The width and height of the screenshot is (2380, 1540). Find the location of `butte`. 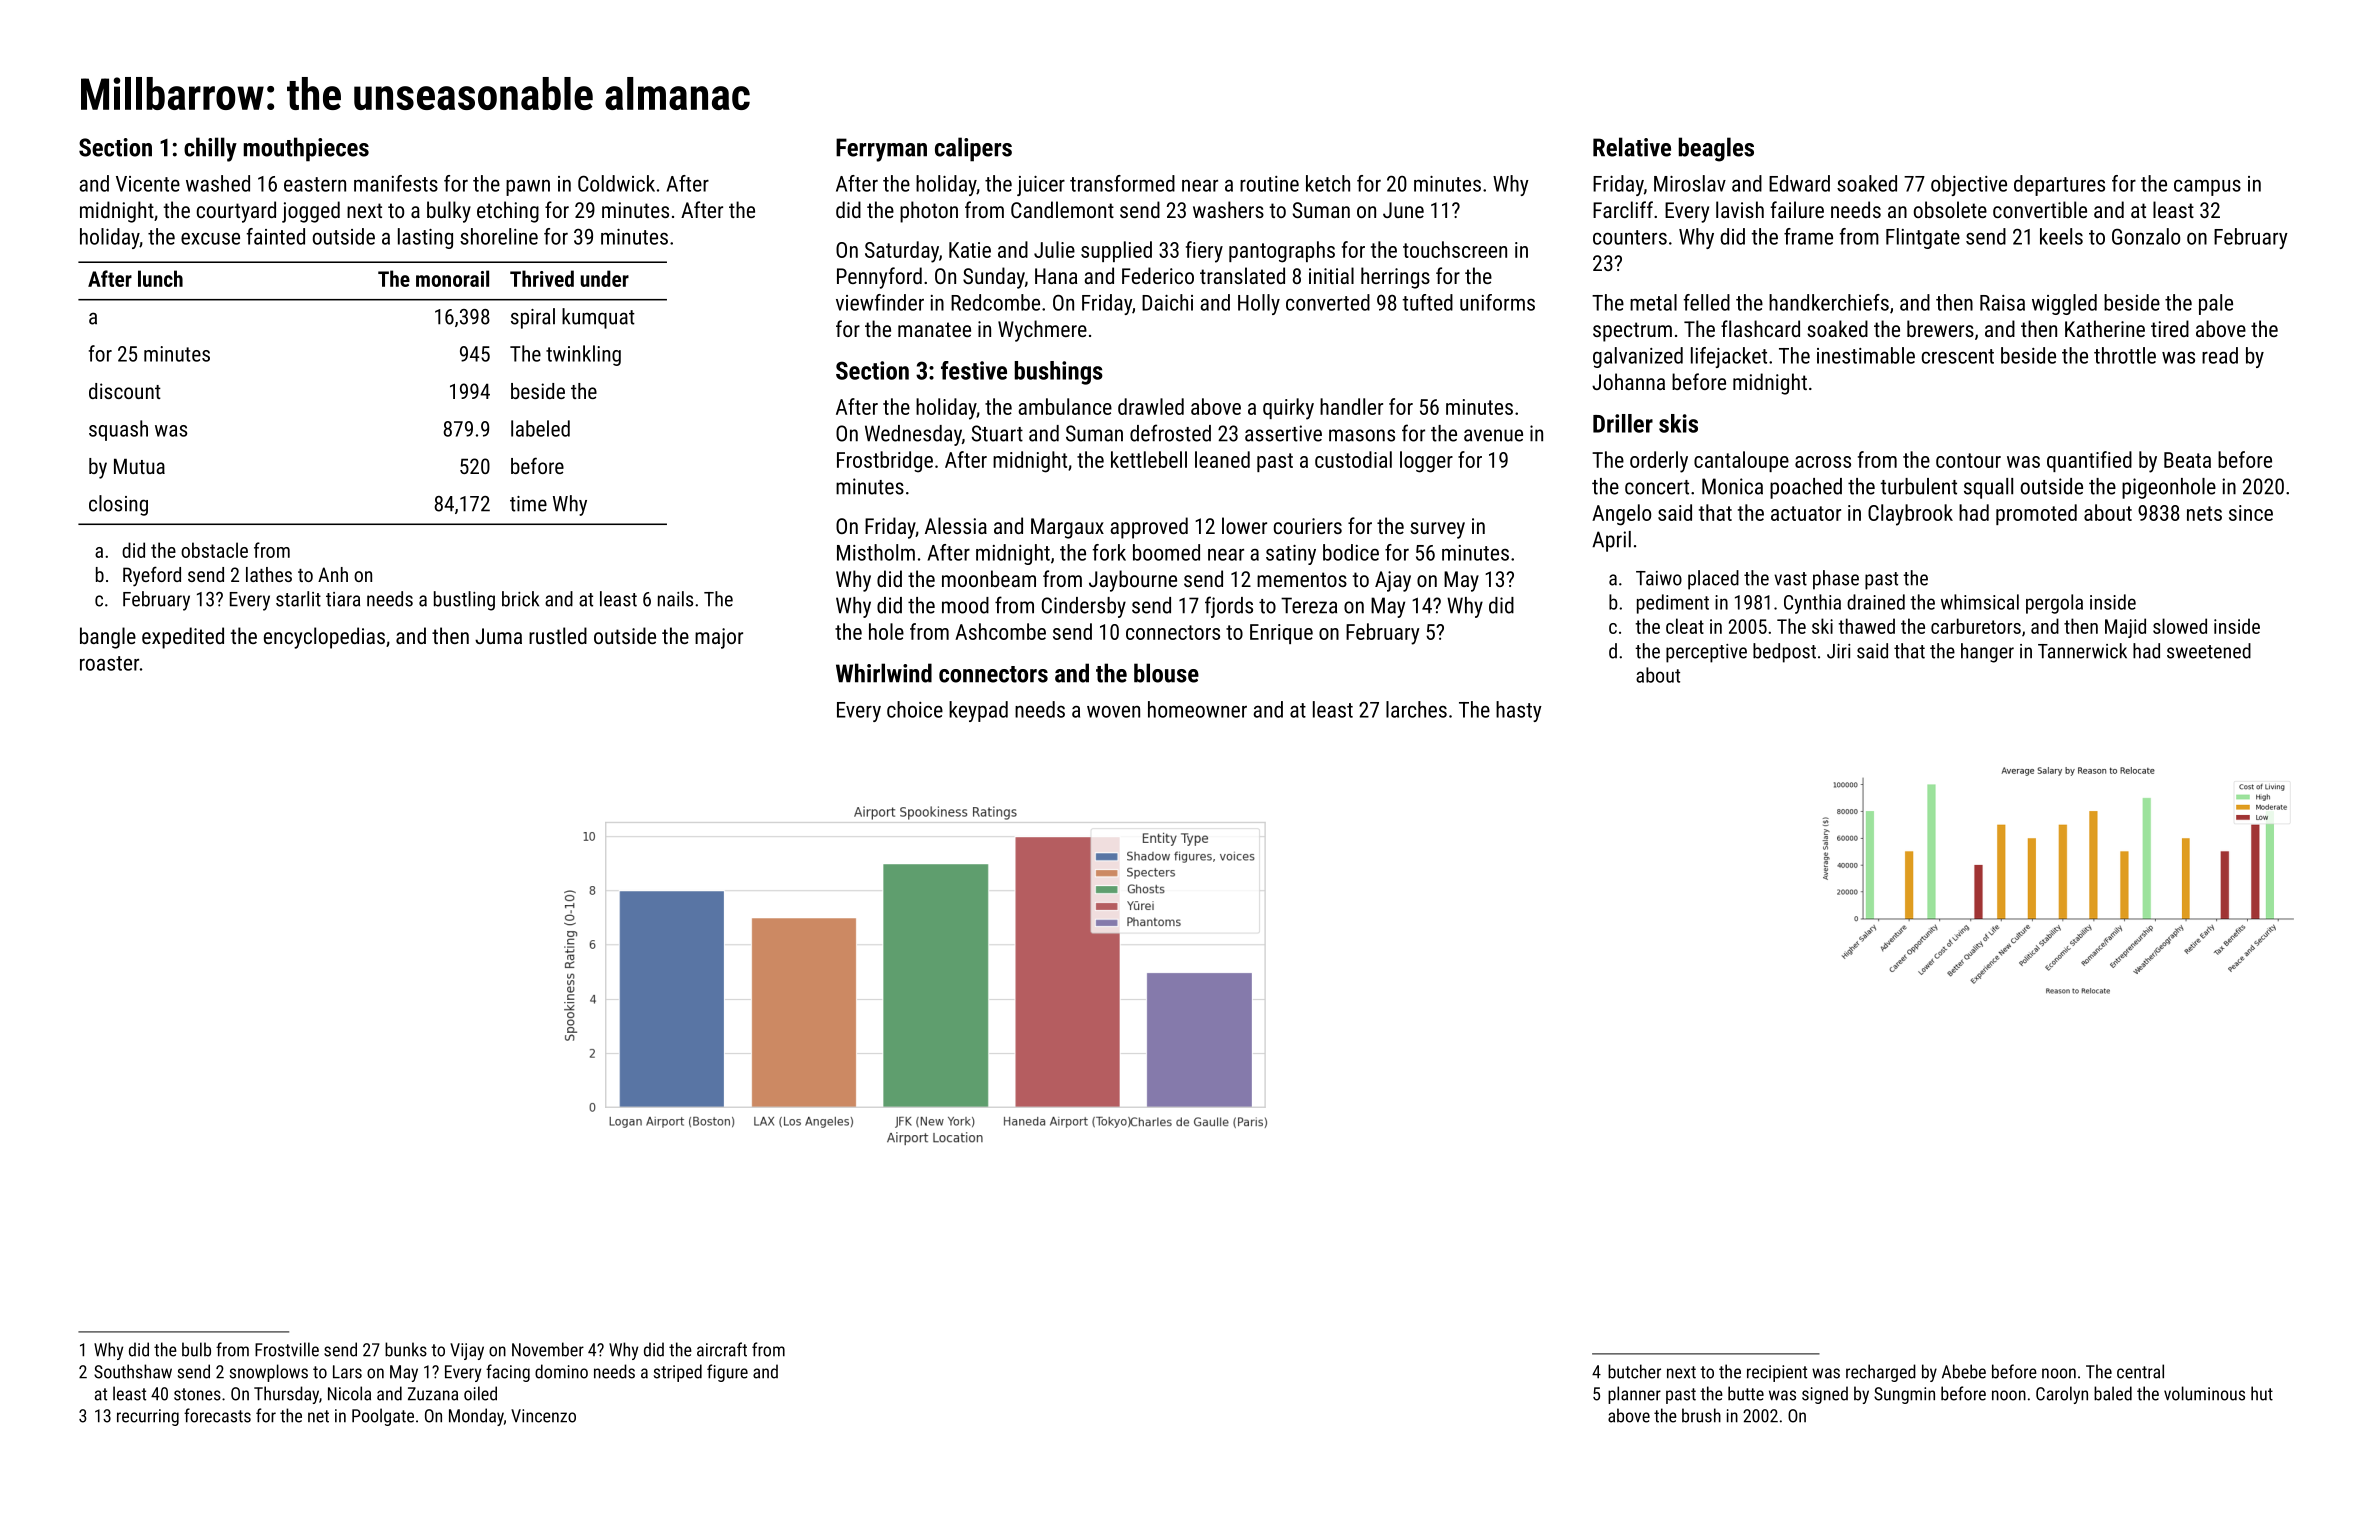

butte is located at coordinates (1746, 1393).
